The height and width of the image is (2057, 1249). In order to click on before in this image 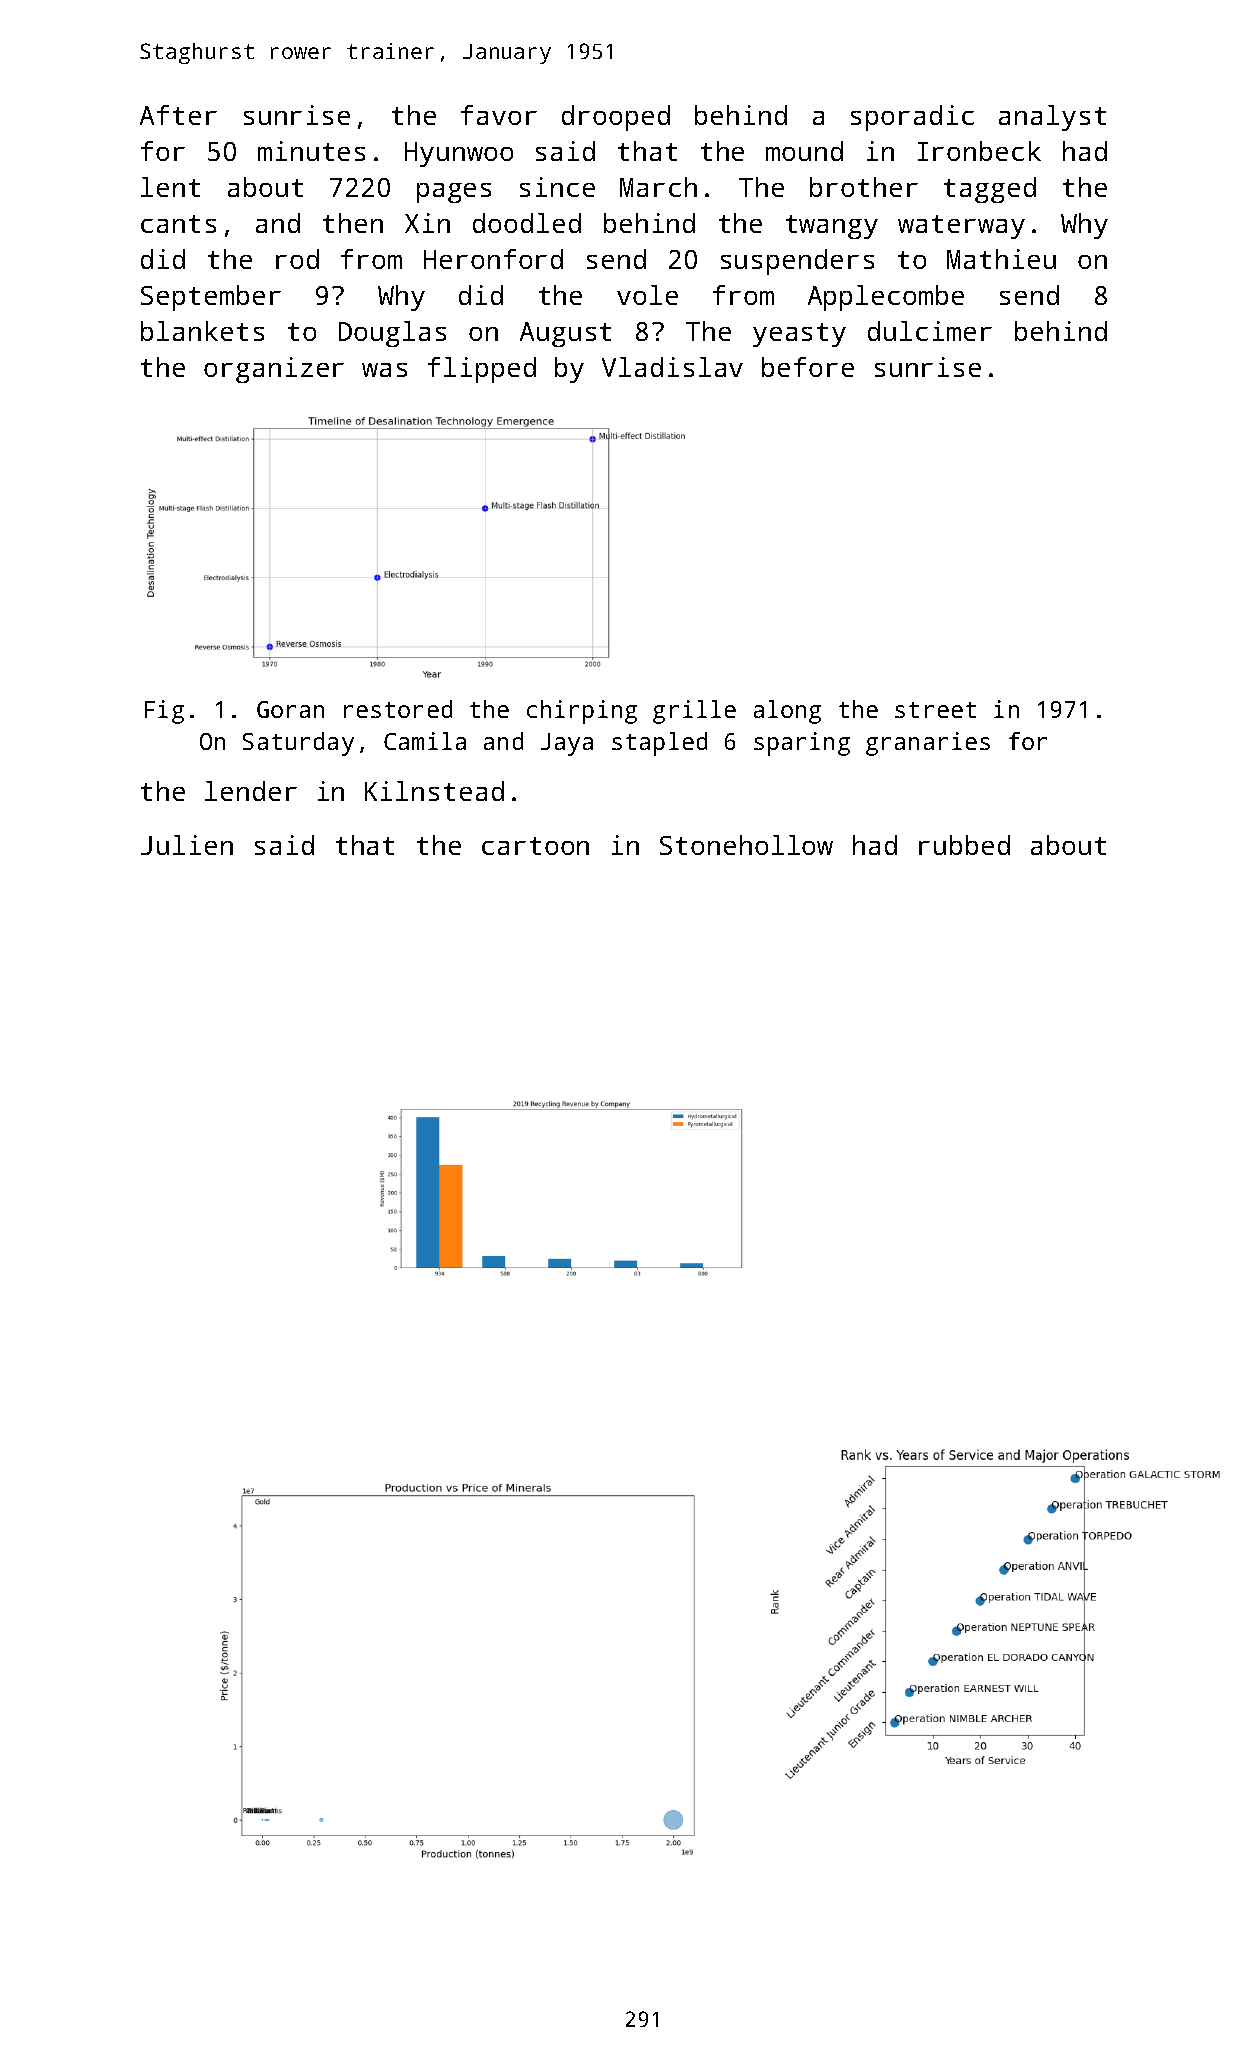, I will do `click(808, 367)`.
